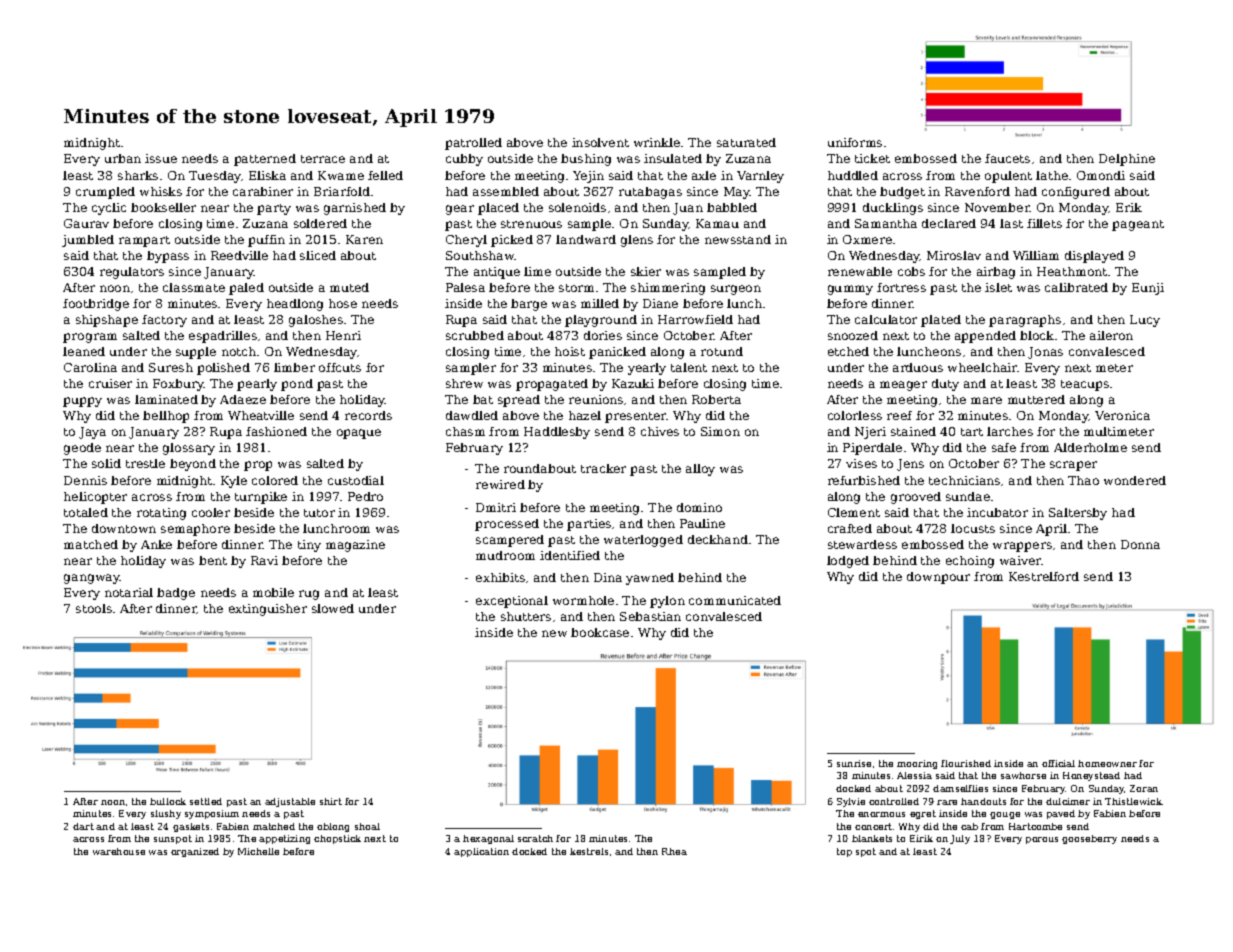  Describe the element at coordinates (1042, 840) in the screenshot. I see `porous` at that location.
